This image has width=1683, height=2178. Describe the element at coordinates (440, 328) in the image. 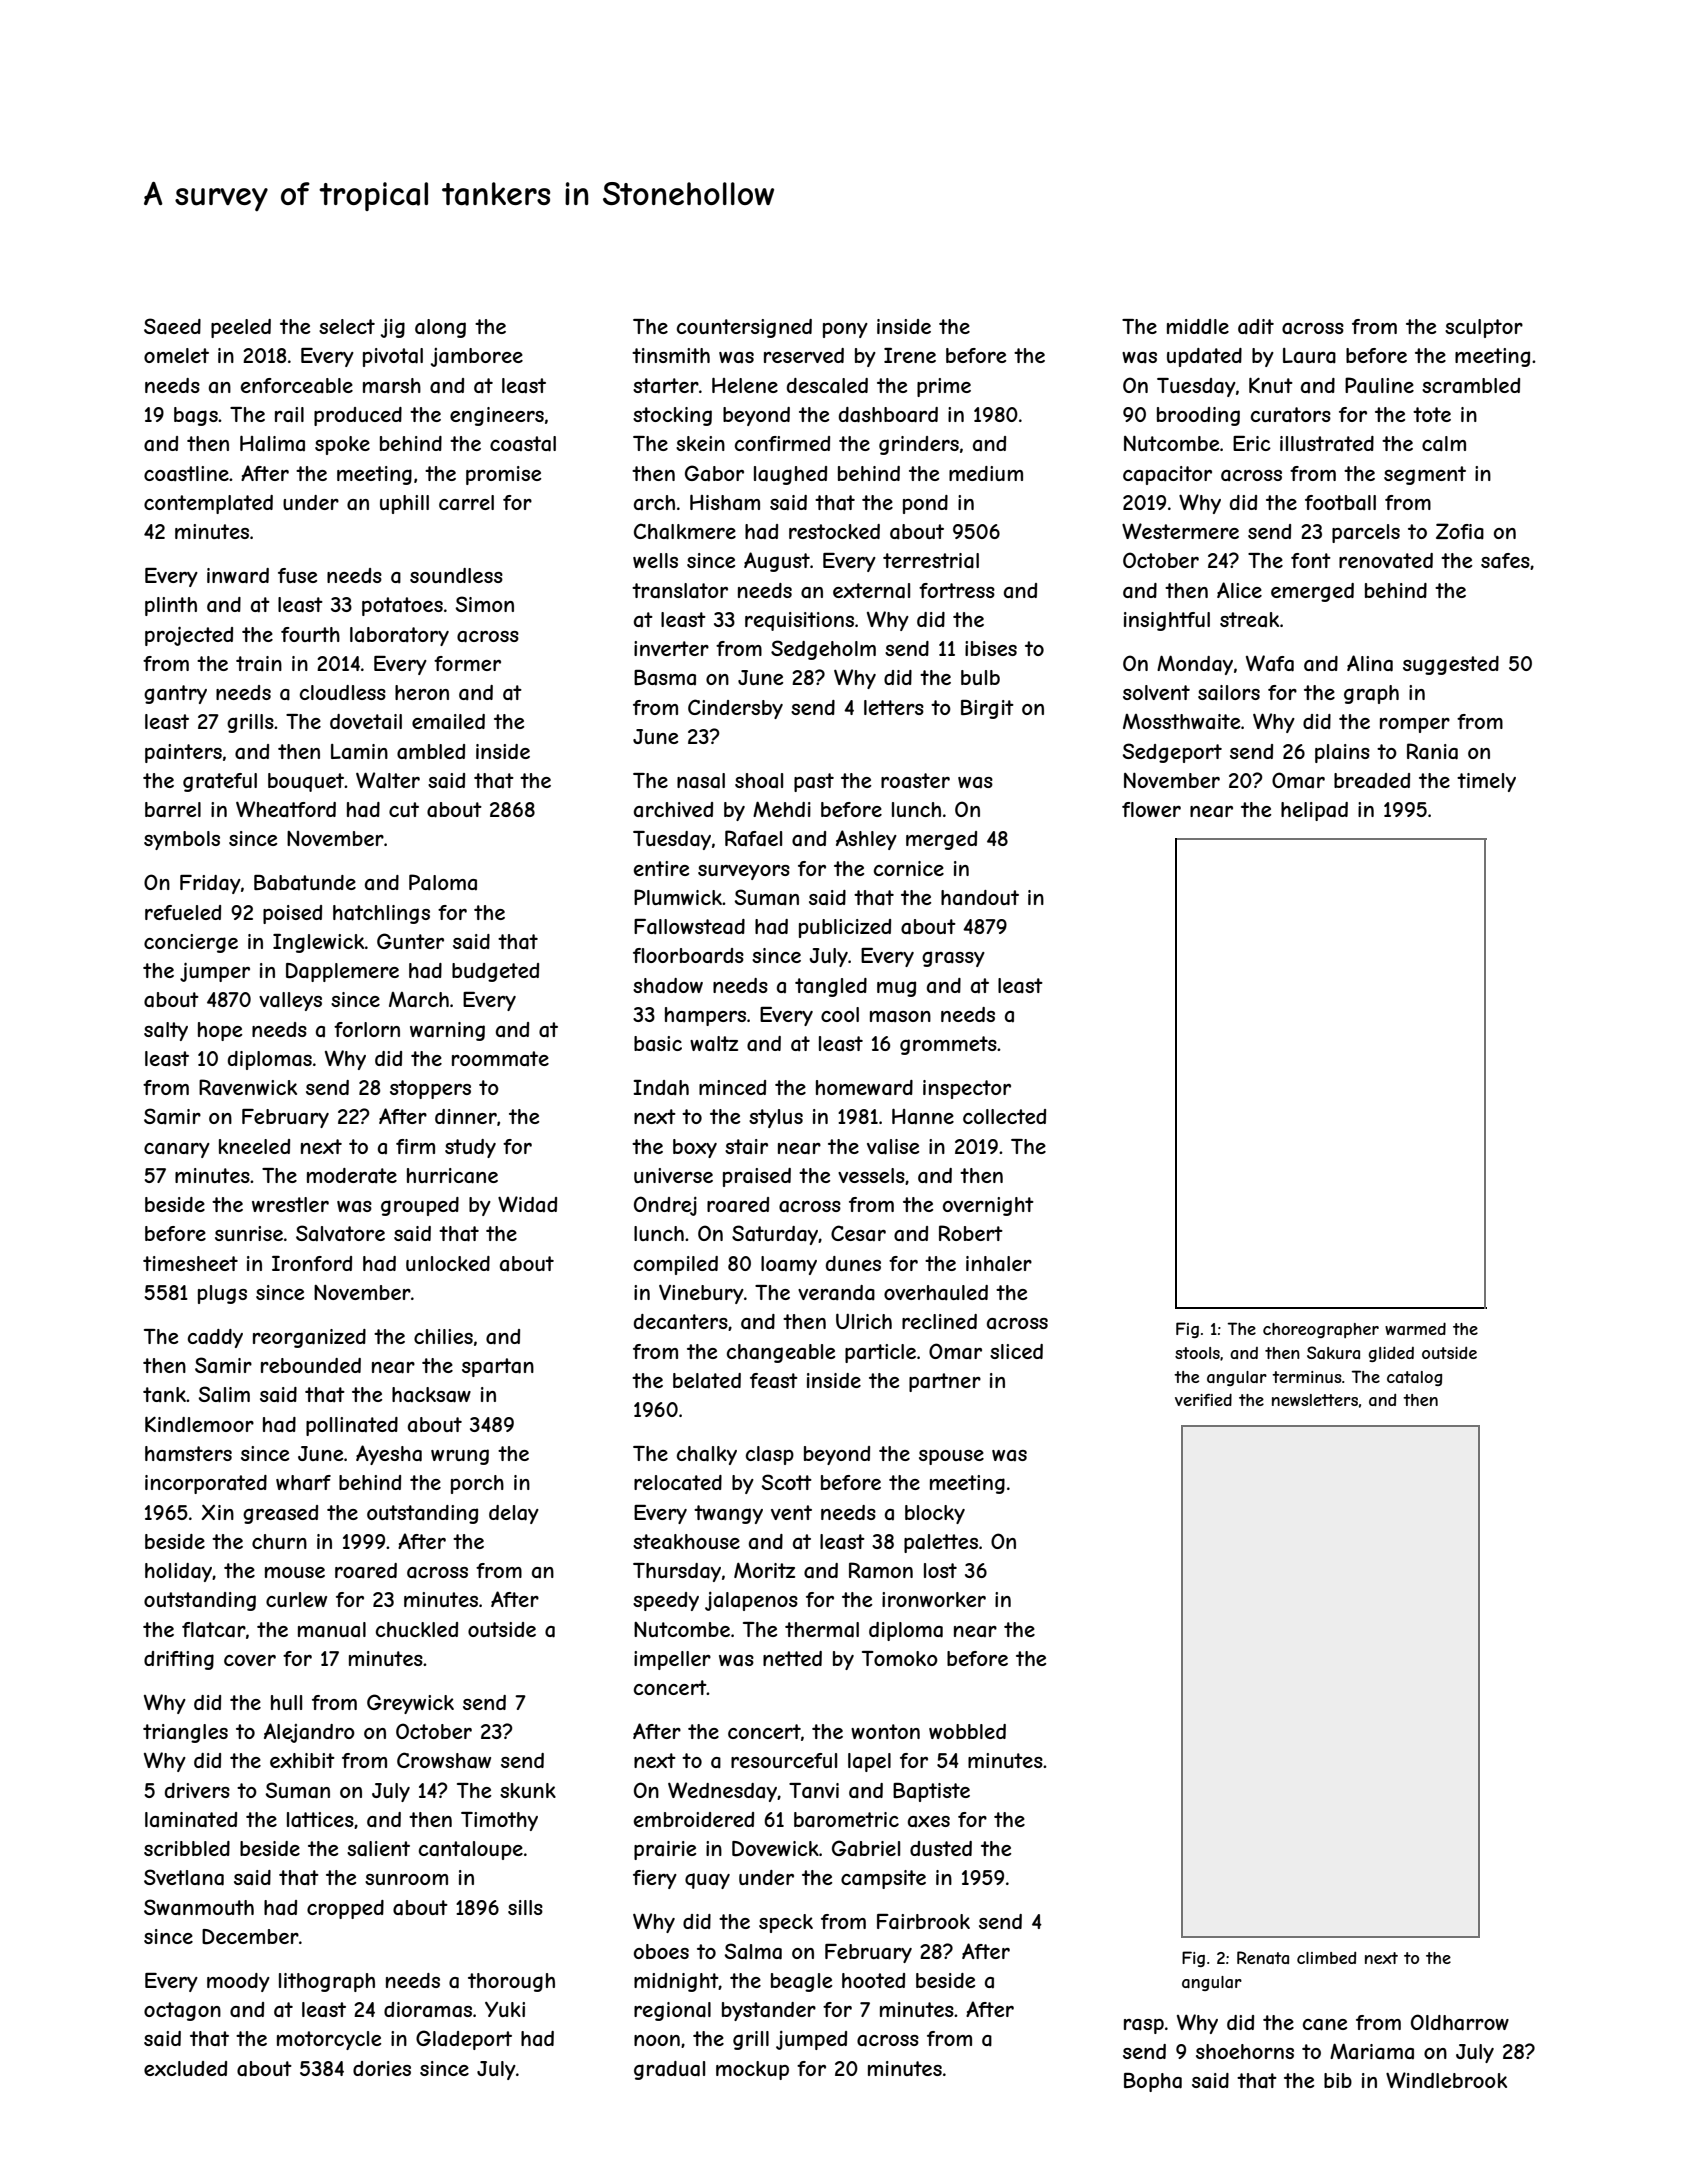

I see `along` at that location.
